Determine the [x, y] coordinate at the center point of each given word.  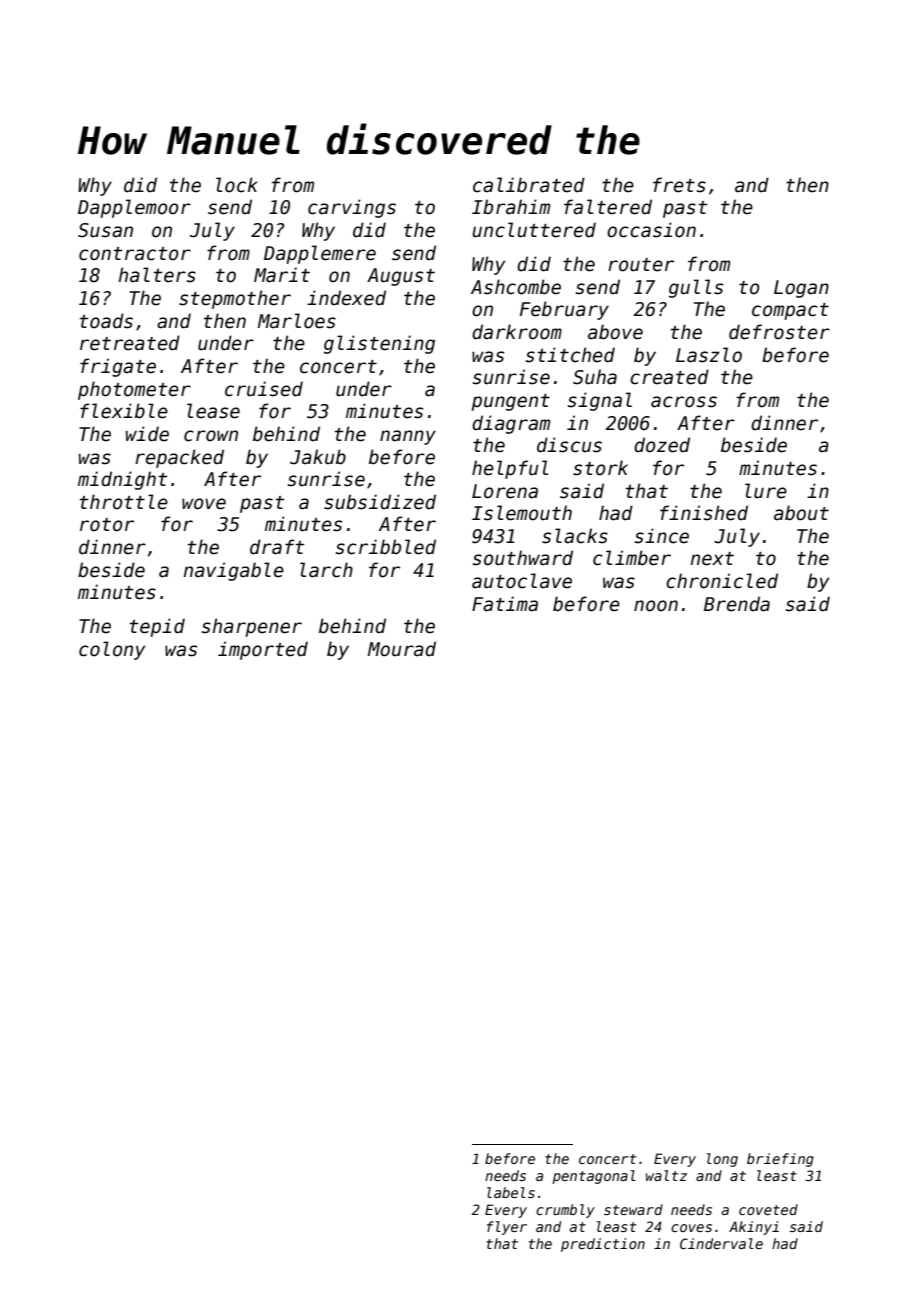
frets [679, 185]
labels [511, 1192]
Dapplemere [320, 254]
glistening [379, 344]
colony [112, 650]
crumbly [565, 1211]
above [615, 332]
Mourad [402, 649]
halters [157, 275]
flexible [124, 411]
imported [263, 650]
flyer [507, 1228]
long [722, 1160]
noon [656, 606]
